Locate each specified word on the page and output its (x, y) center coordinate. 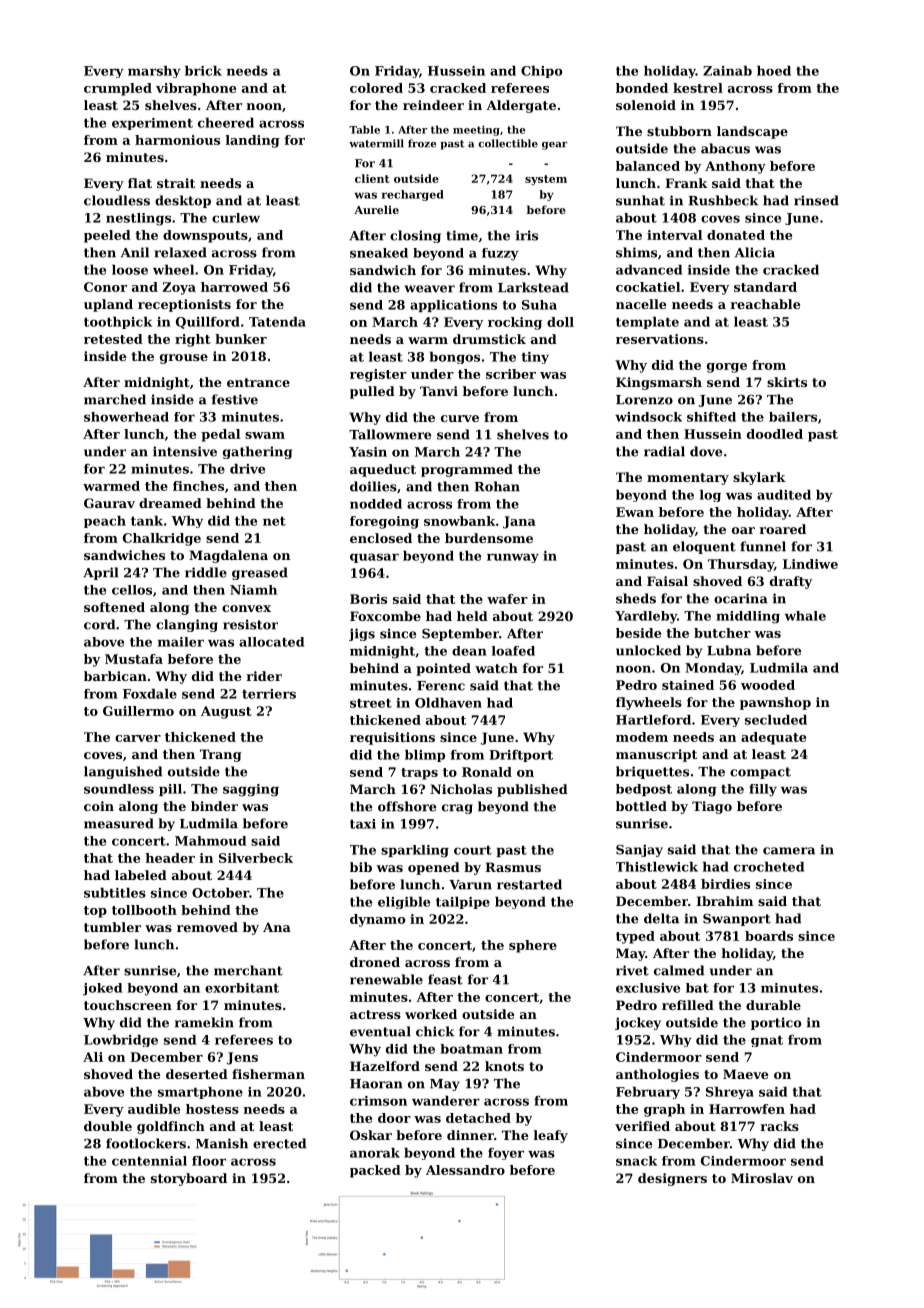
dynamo (377, 920)
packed (375, 1171)
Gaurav (109, 503)
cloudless (117, 200)
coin (99, 806)
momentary (688, 479)
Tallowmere (390, 434)
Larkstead (533, 287)
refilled (688, 1005)
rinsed (816, 200)
